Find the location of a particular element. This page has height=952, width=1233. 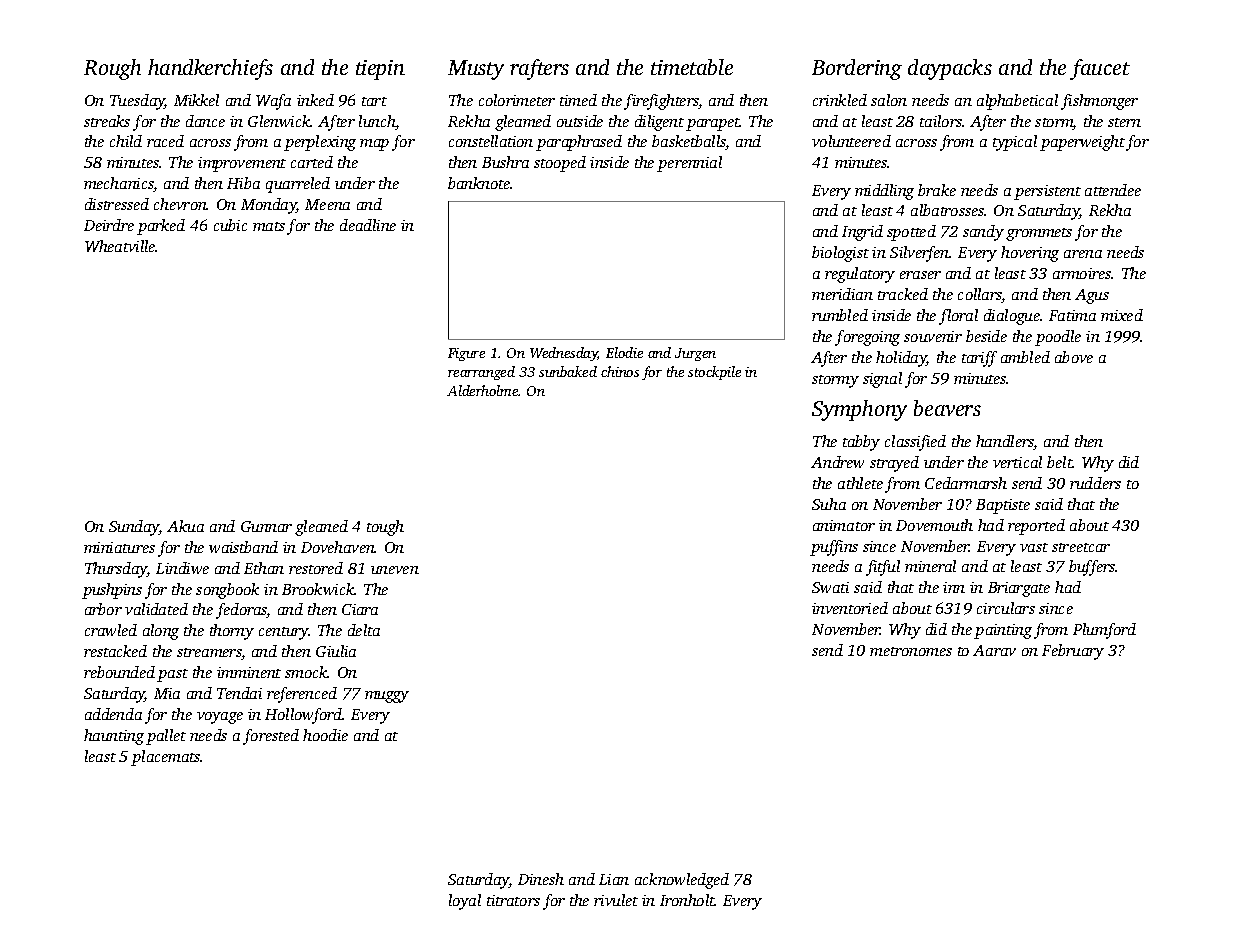

Bordering is located at coordinates (857, 69).
